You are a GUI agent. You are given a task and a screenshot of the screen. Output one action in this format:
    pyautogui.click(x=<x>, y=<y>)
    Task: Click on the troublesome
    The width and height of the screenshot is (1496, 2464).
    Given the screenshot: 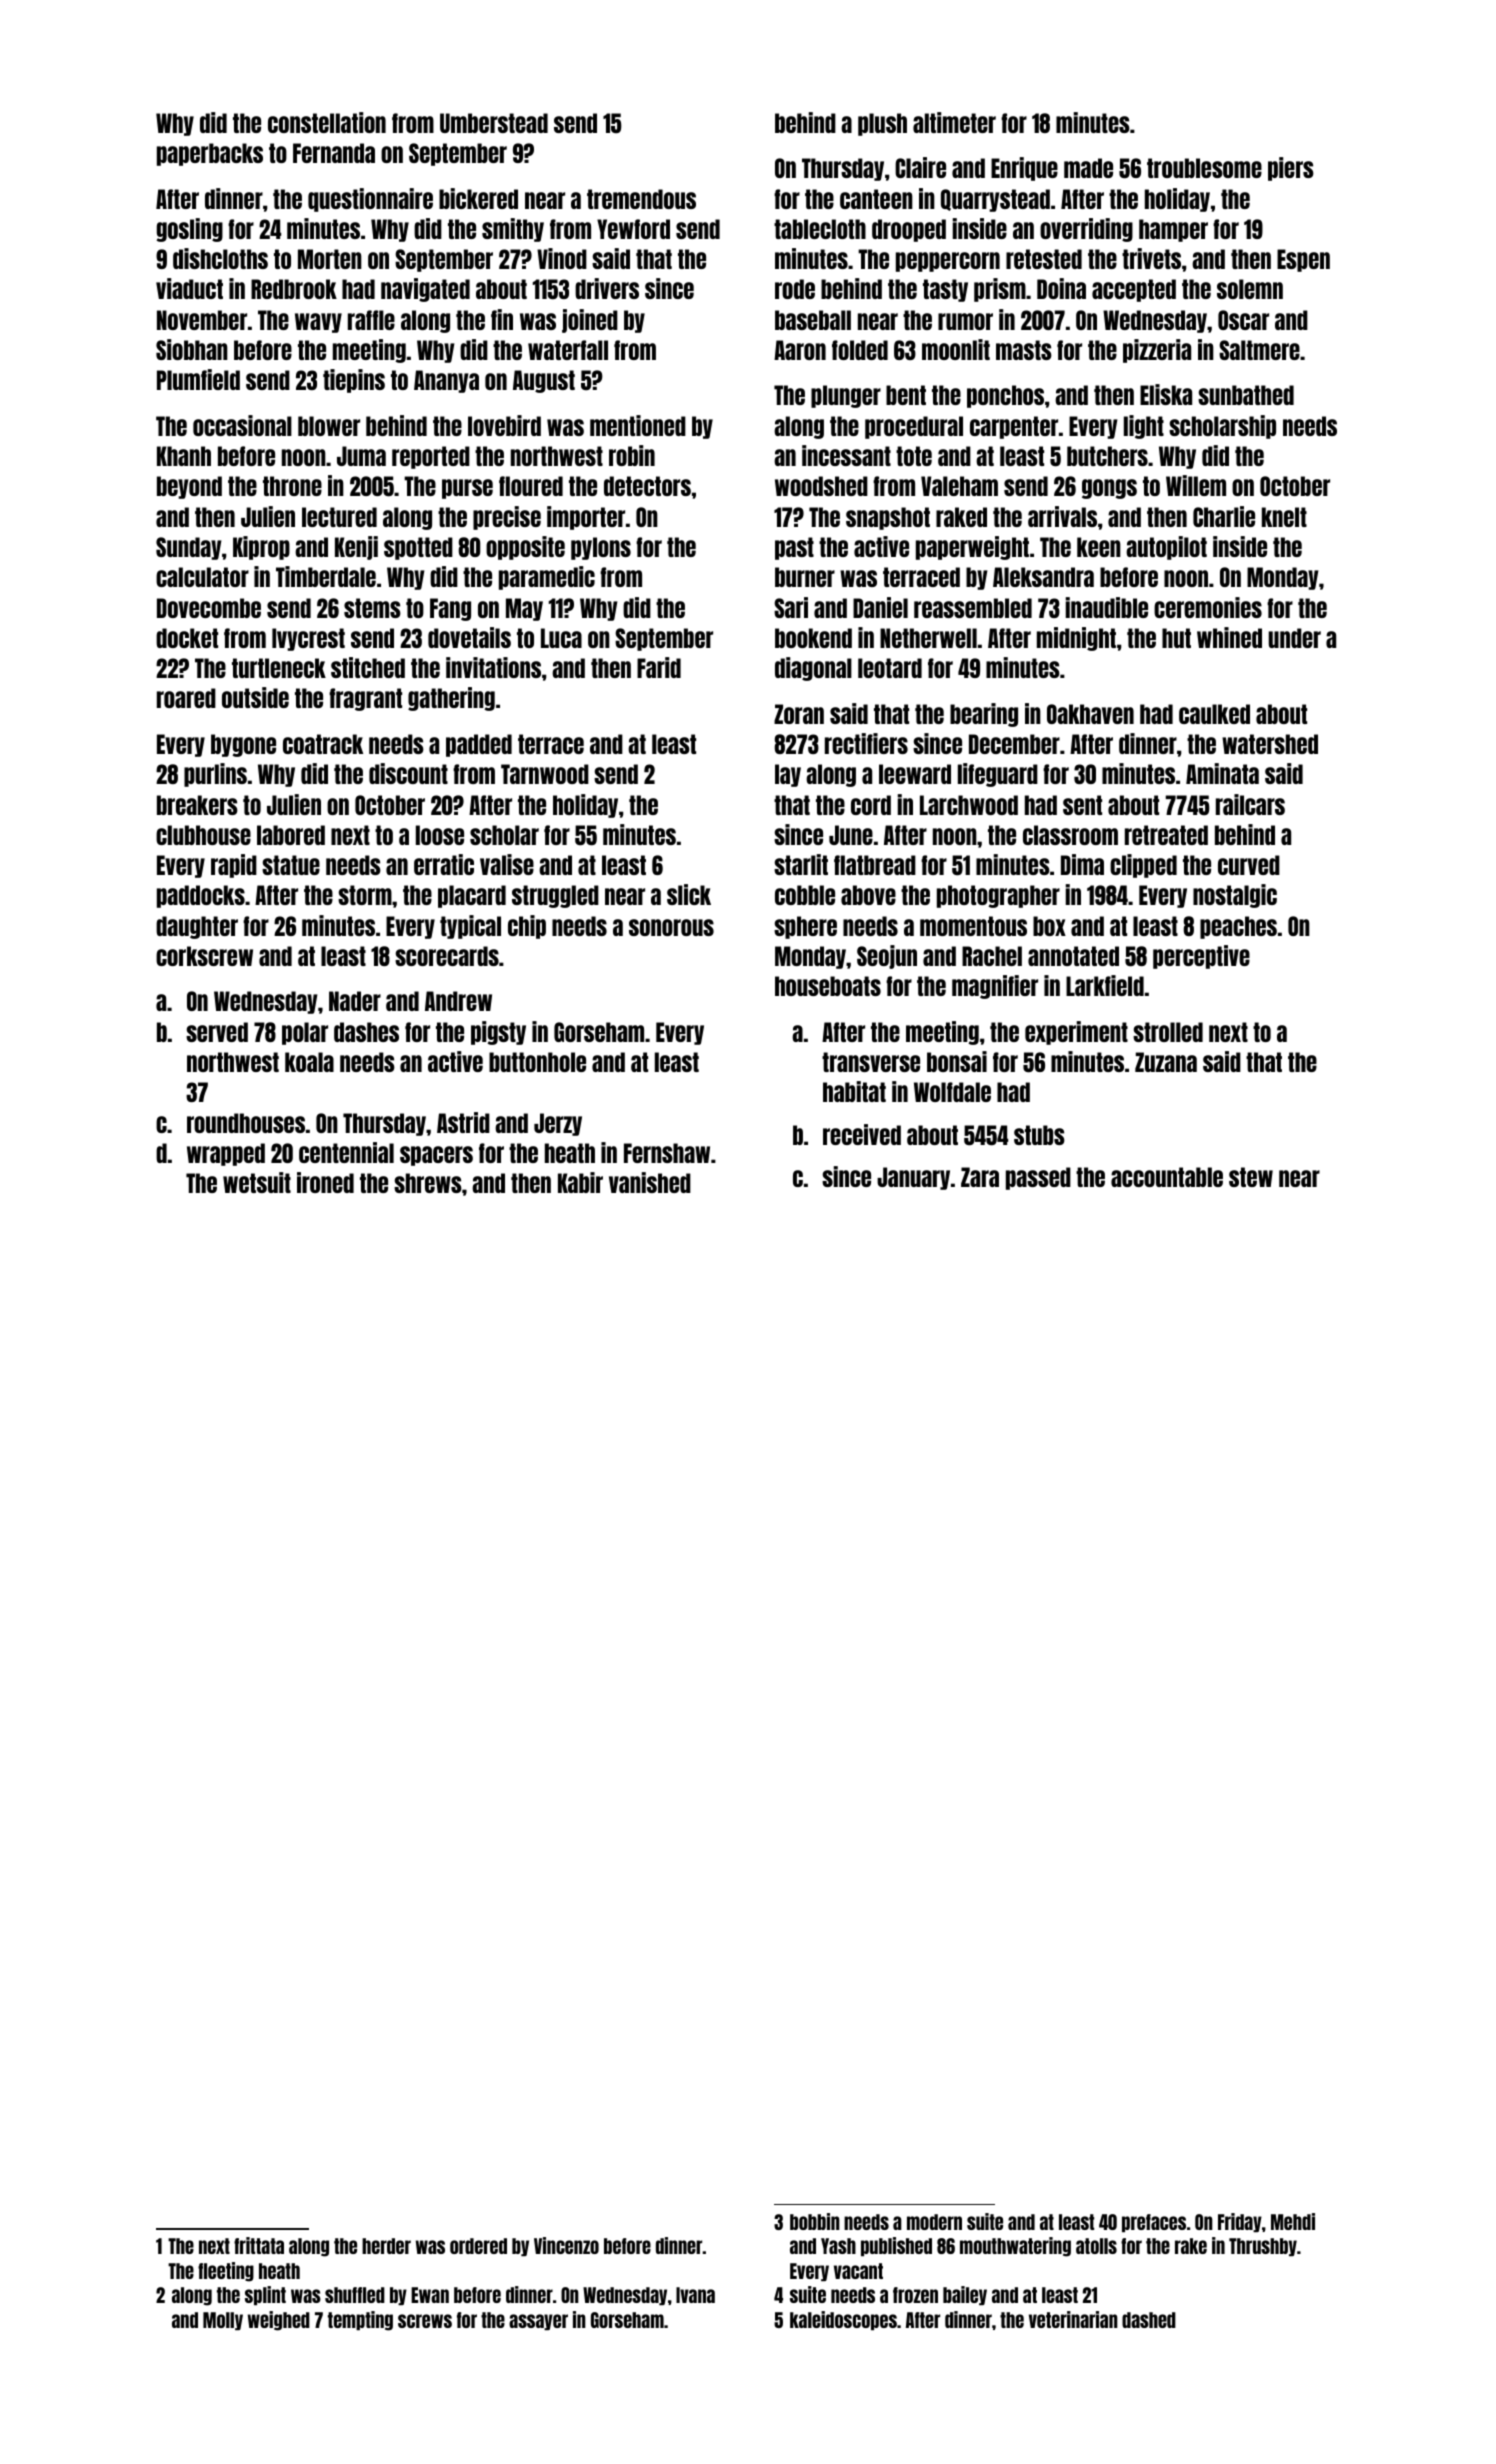 What is the action you would take?
    pyautogui.click(x=1204, y=168)
